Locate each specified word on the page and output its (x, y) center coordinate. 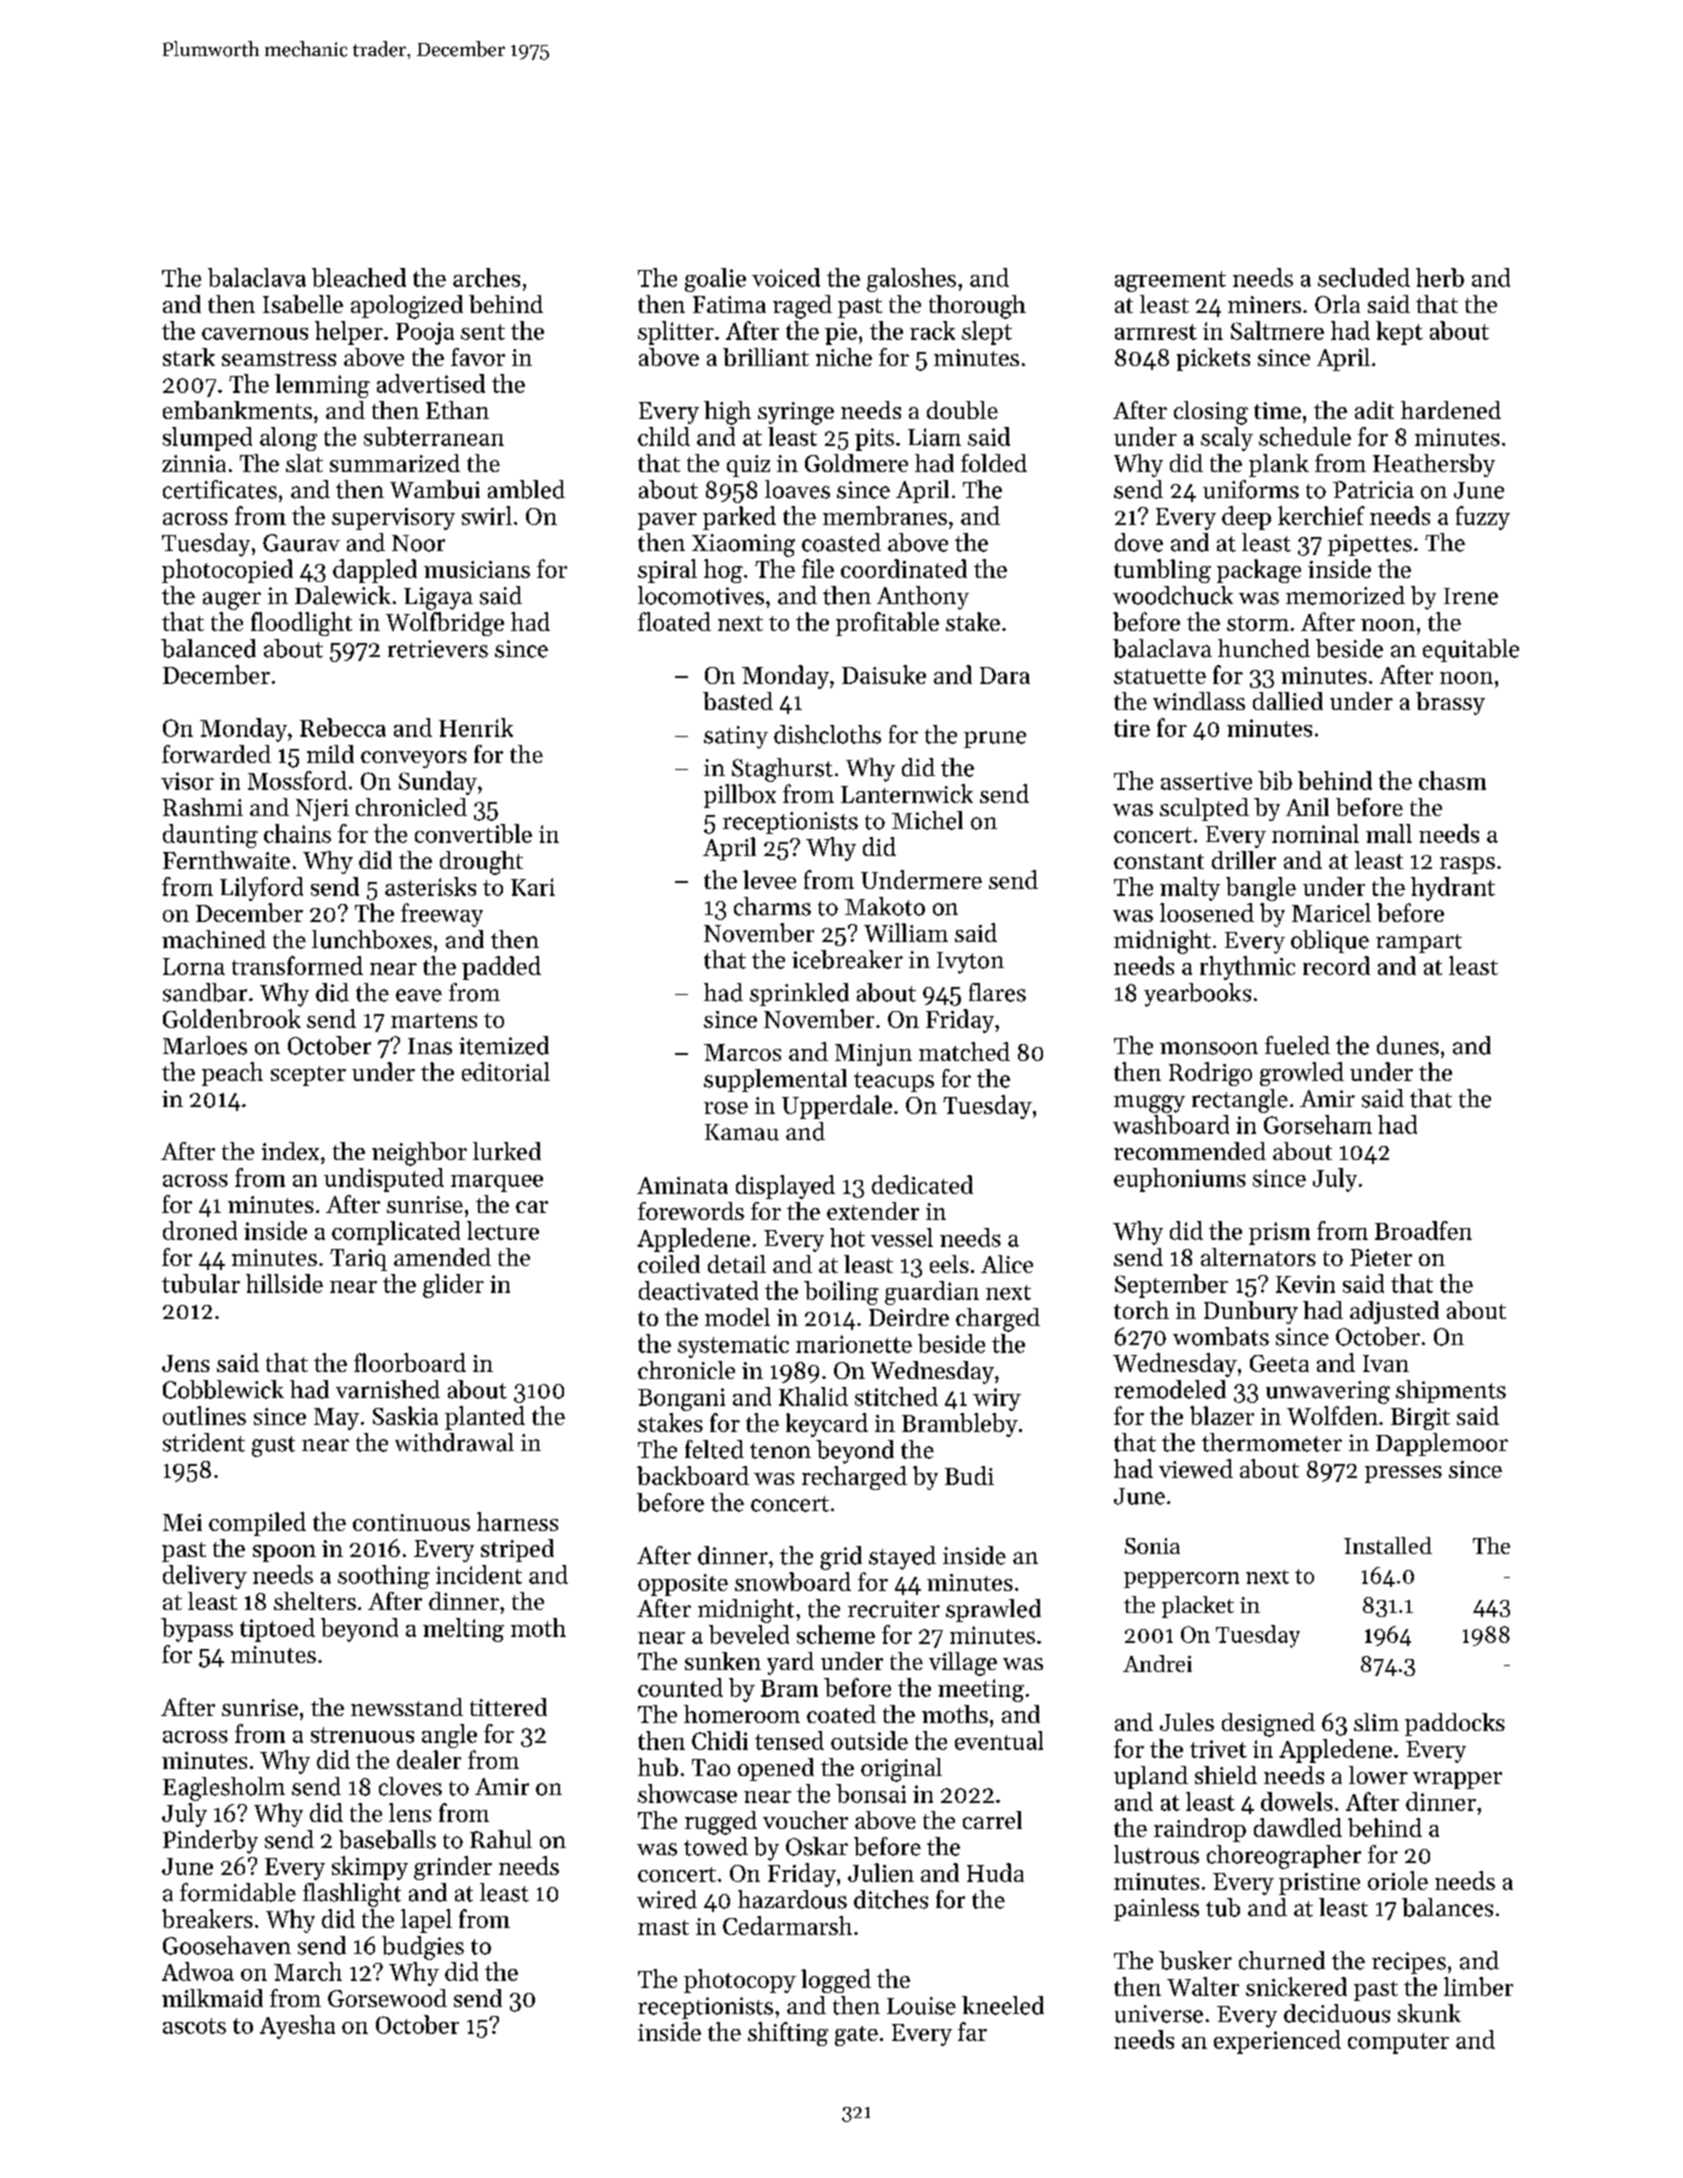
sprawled (993, 1610)
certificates (220, 489)
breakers (207, 1918)
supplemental (775, 1080)
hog (723, 571)
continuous (411, 1522)
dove (1139, 542)
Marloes (205, 1045)
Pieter (1381, 1257)
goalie (715, 280)
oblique (1330, 941)
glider (453, 1286)
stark (189, 357)
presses (1403, 1474)
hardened (1451, 410)
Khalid (813, 1396)
